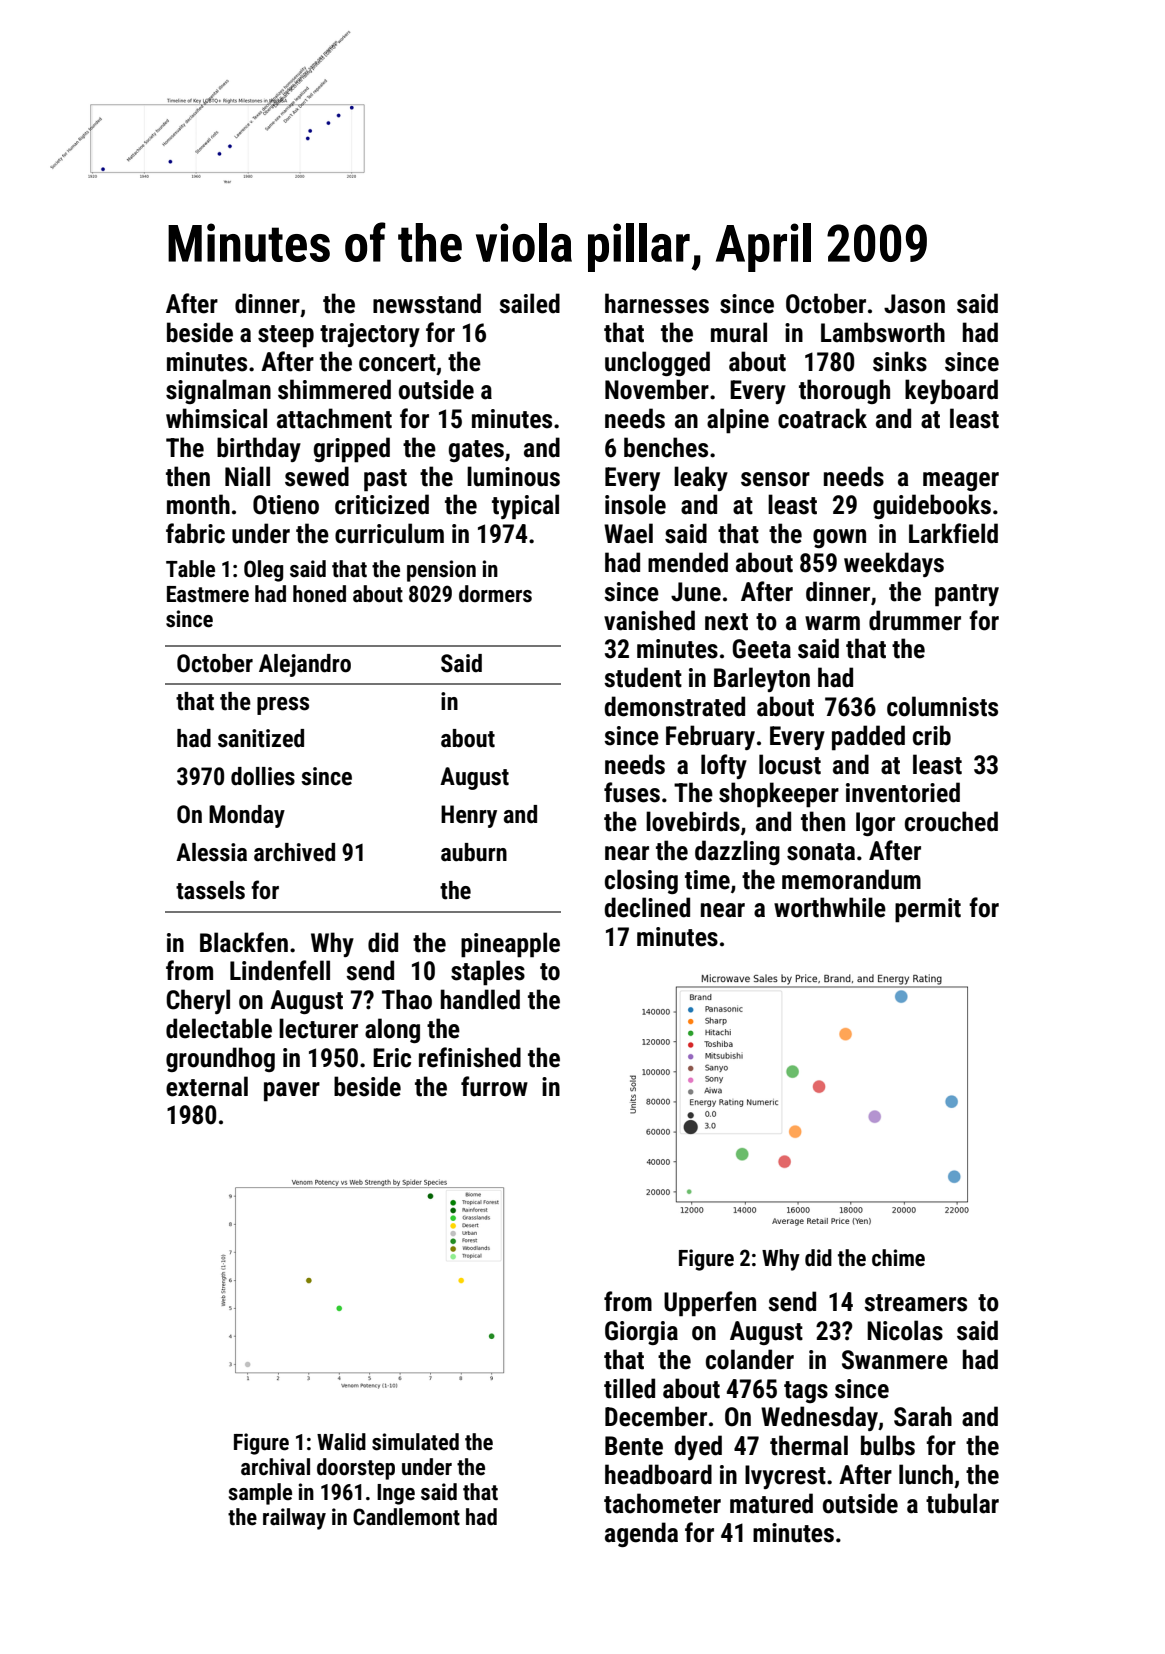 Image resolution: width=1165 pixels, height=1654 pixels. I want to click on Lindenfell, so click(280, 970).
